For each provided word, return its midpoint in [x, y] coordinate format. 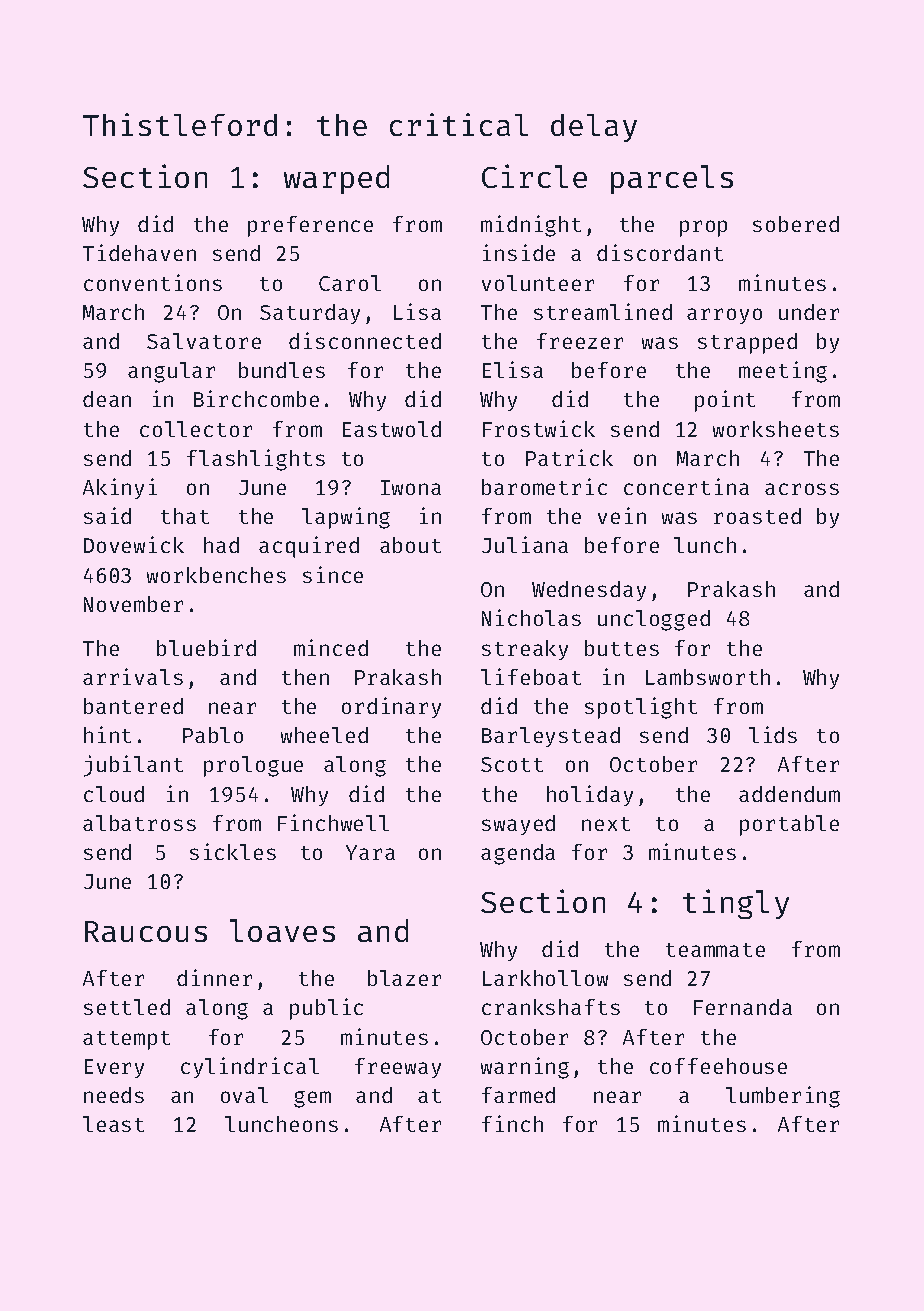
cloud [114, 794]
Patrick [569, 457]
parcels [672, 179]
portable [789, 825]
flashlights [256, 460]
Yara [370, 852]
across [802, 489]
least [113, 1124]
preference [310, 226]
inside [519, 252]
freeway [398, 1068]
